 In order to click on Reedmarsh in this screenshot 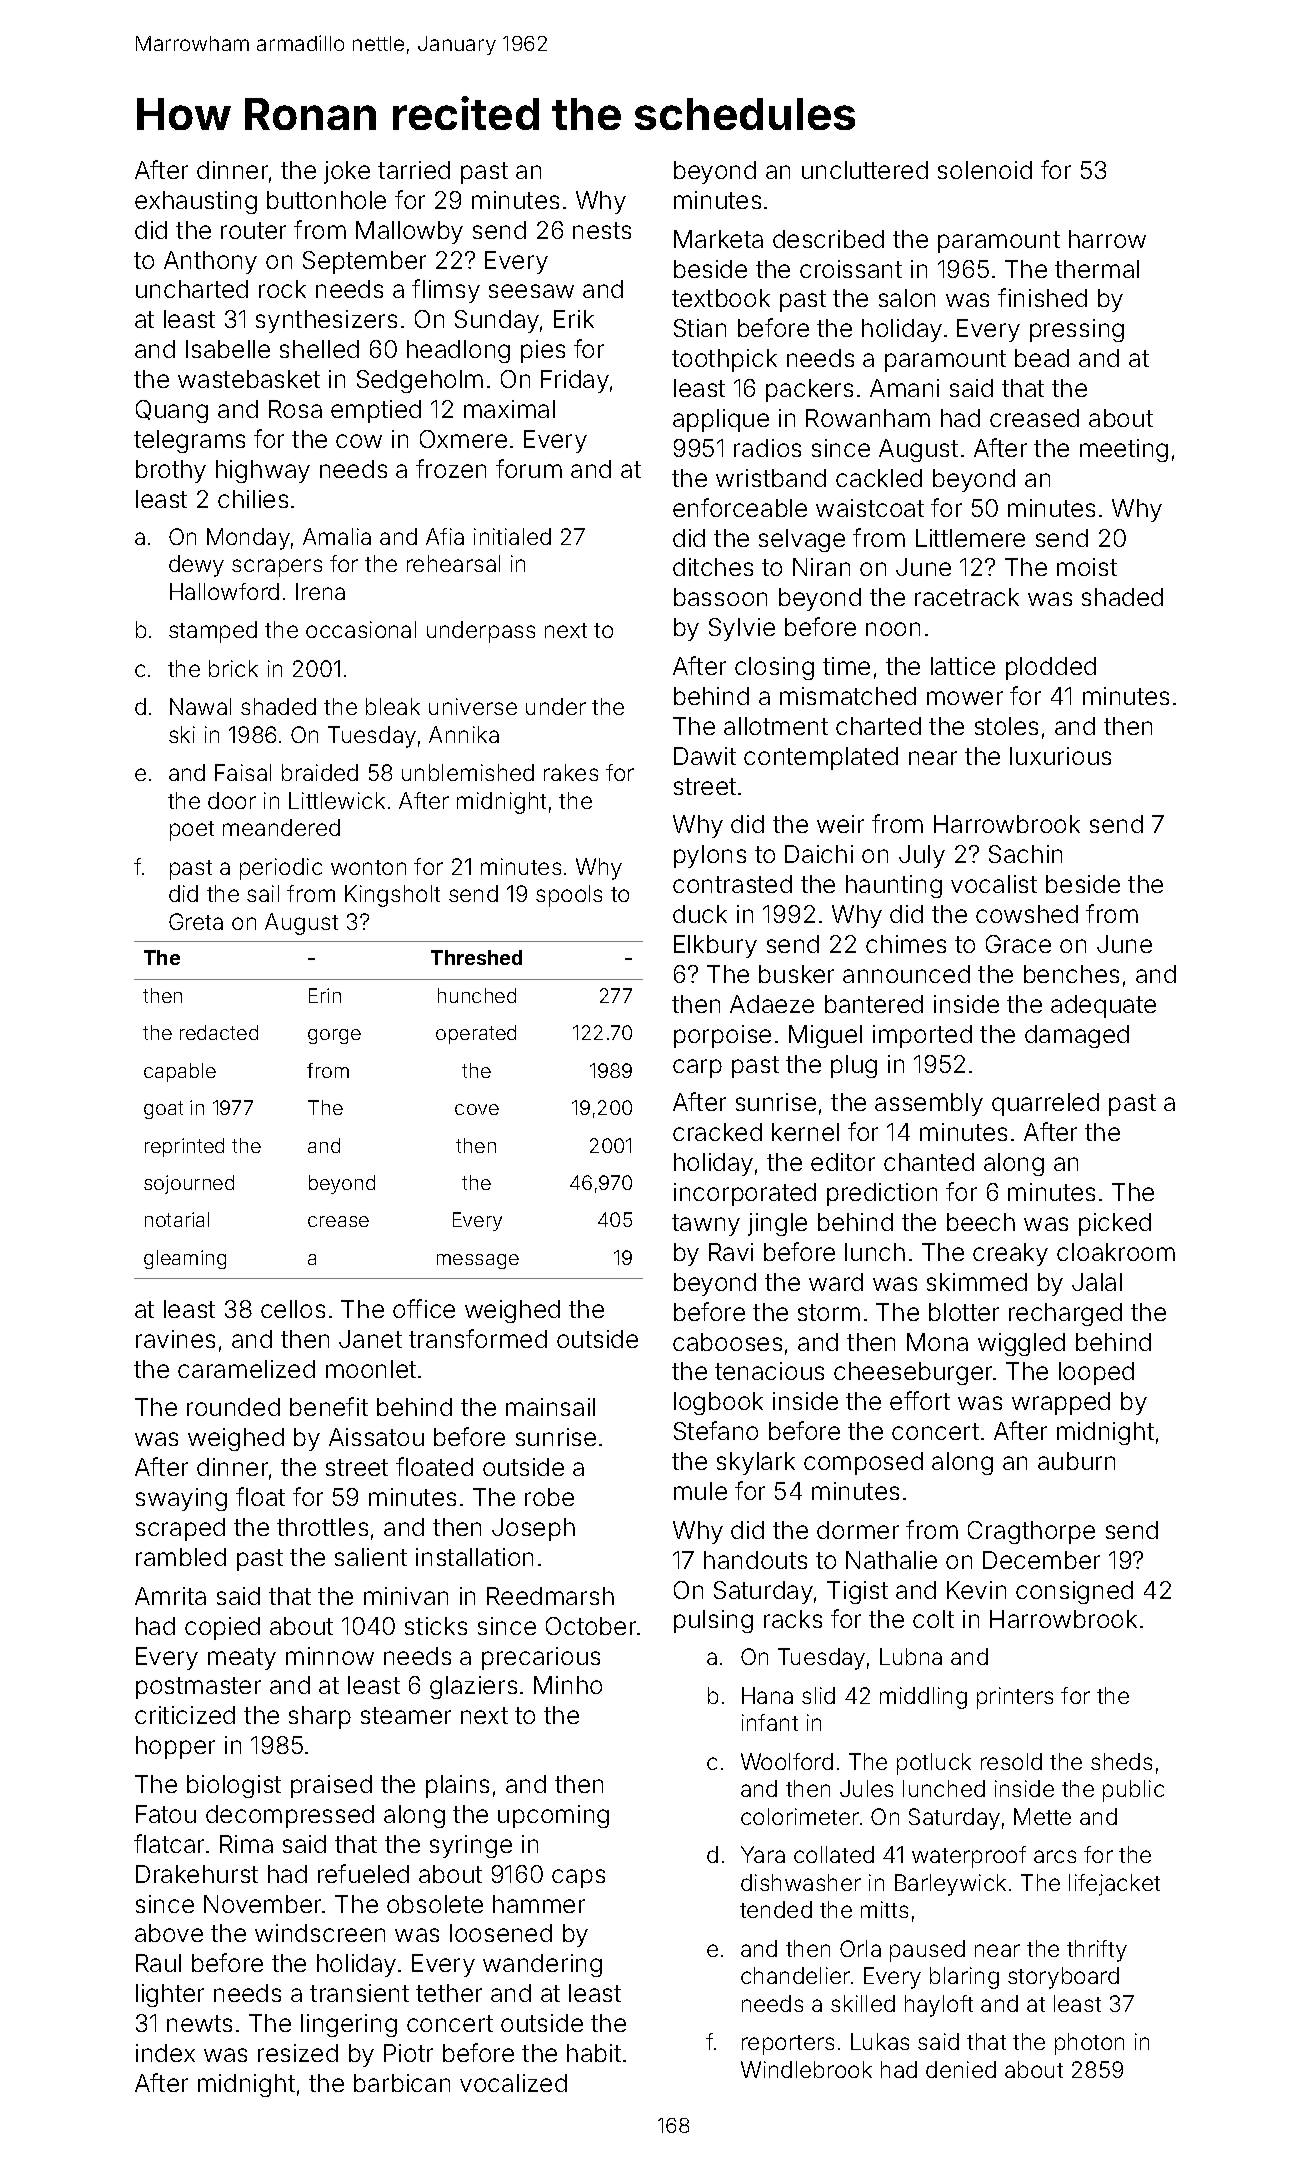, I will do `click(550, 1596)`.
